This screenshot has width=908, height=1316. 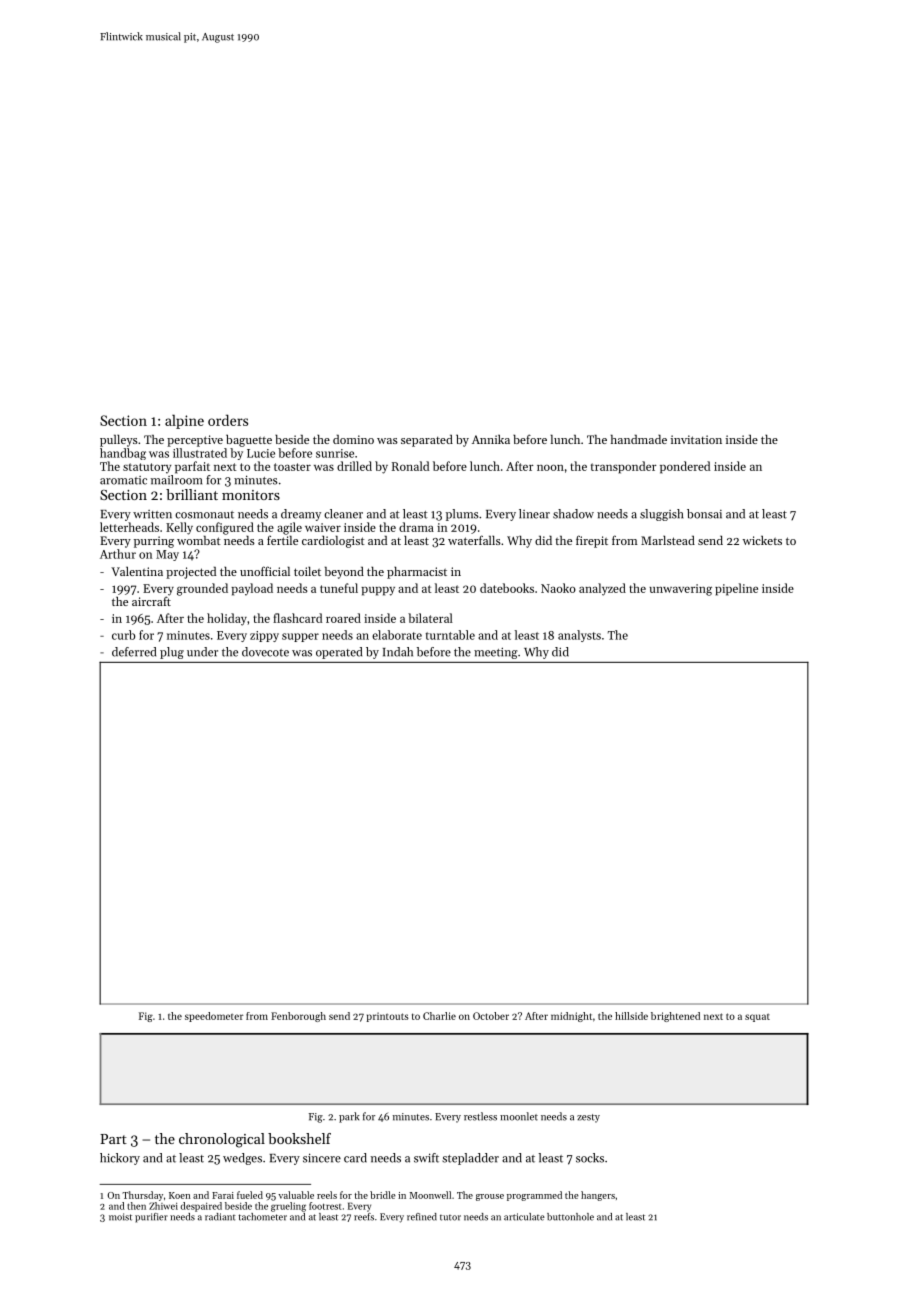 I want to click on under, so click(x=202, y=652).
